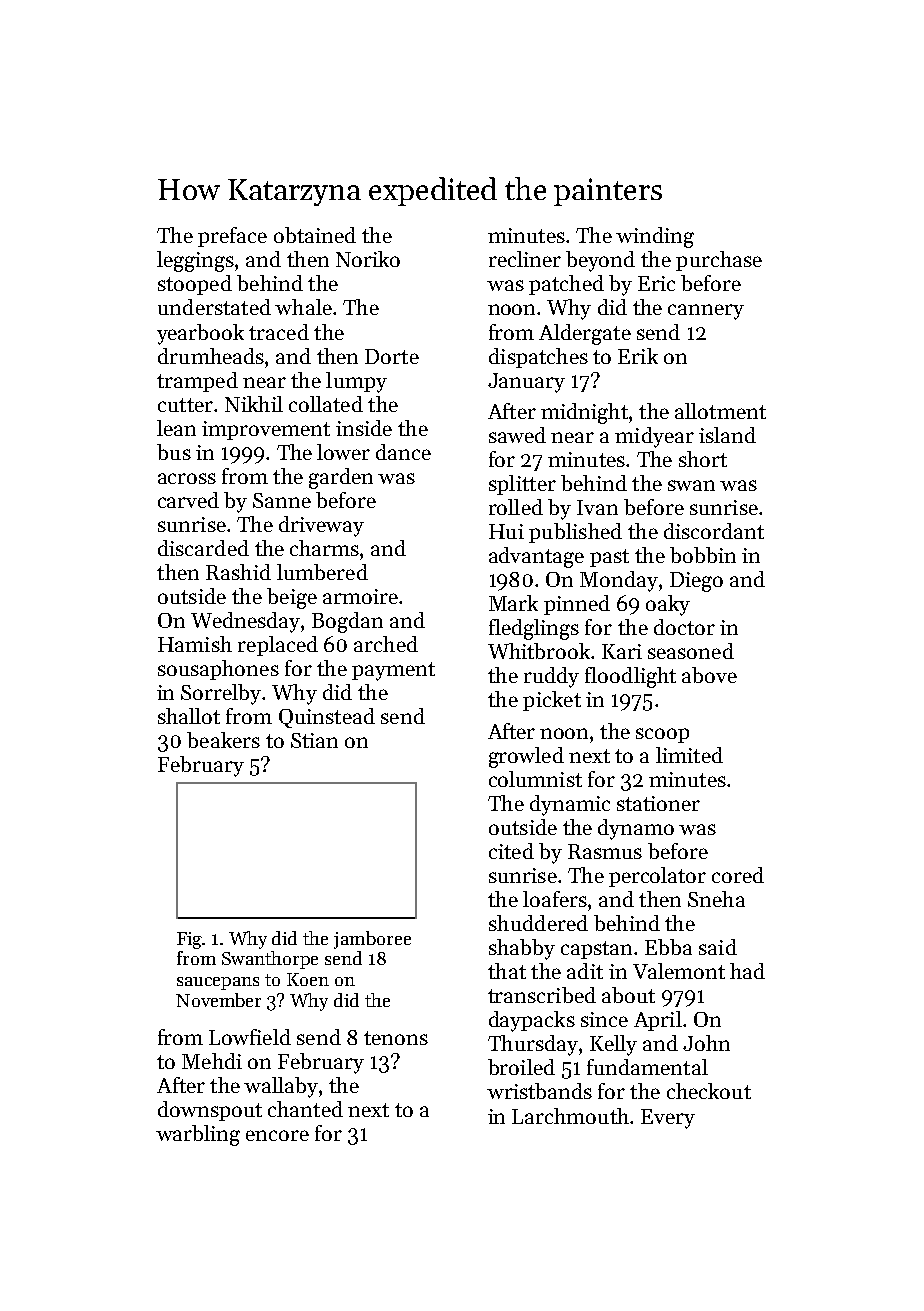  I want to click on broiled, so click(521, 1067).
